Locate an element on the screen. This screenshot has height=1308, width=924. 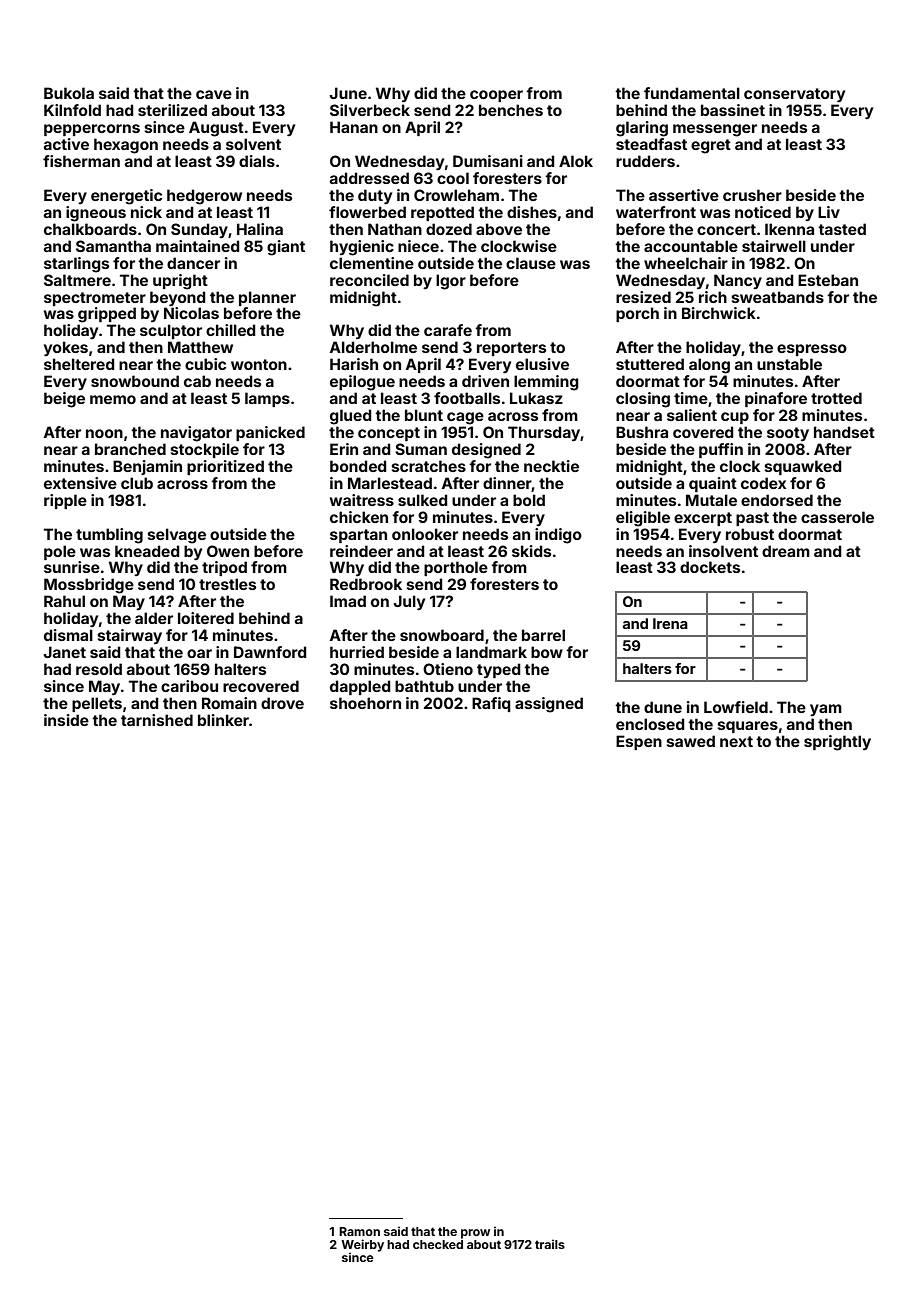
blinker is located at coordinates (223, 720).
